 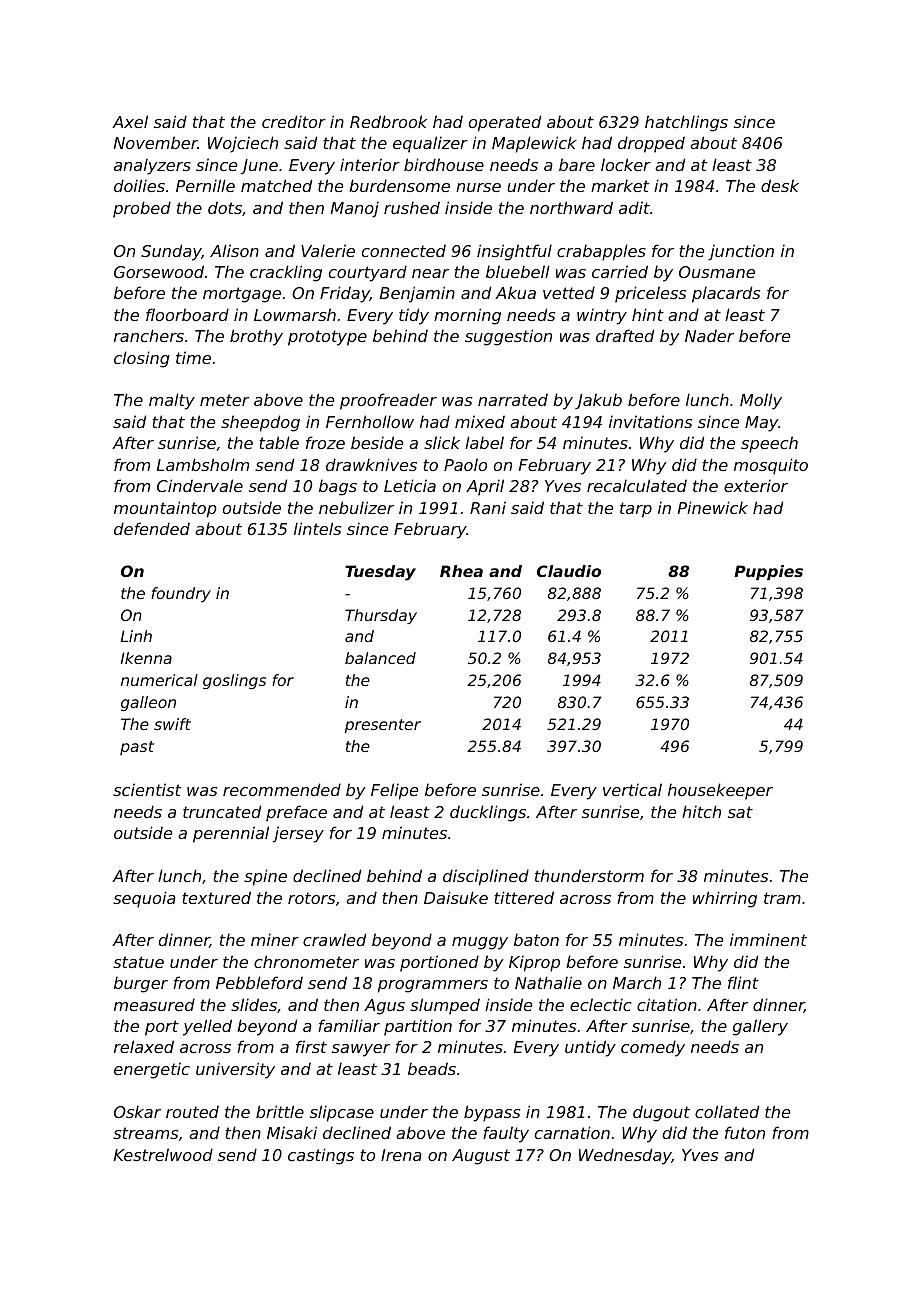 What do you see at coordinates (149, 335) in the screenshot?
I see `ranchers` at bounding box center [149, 335].
